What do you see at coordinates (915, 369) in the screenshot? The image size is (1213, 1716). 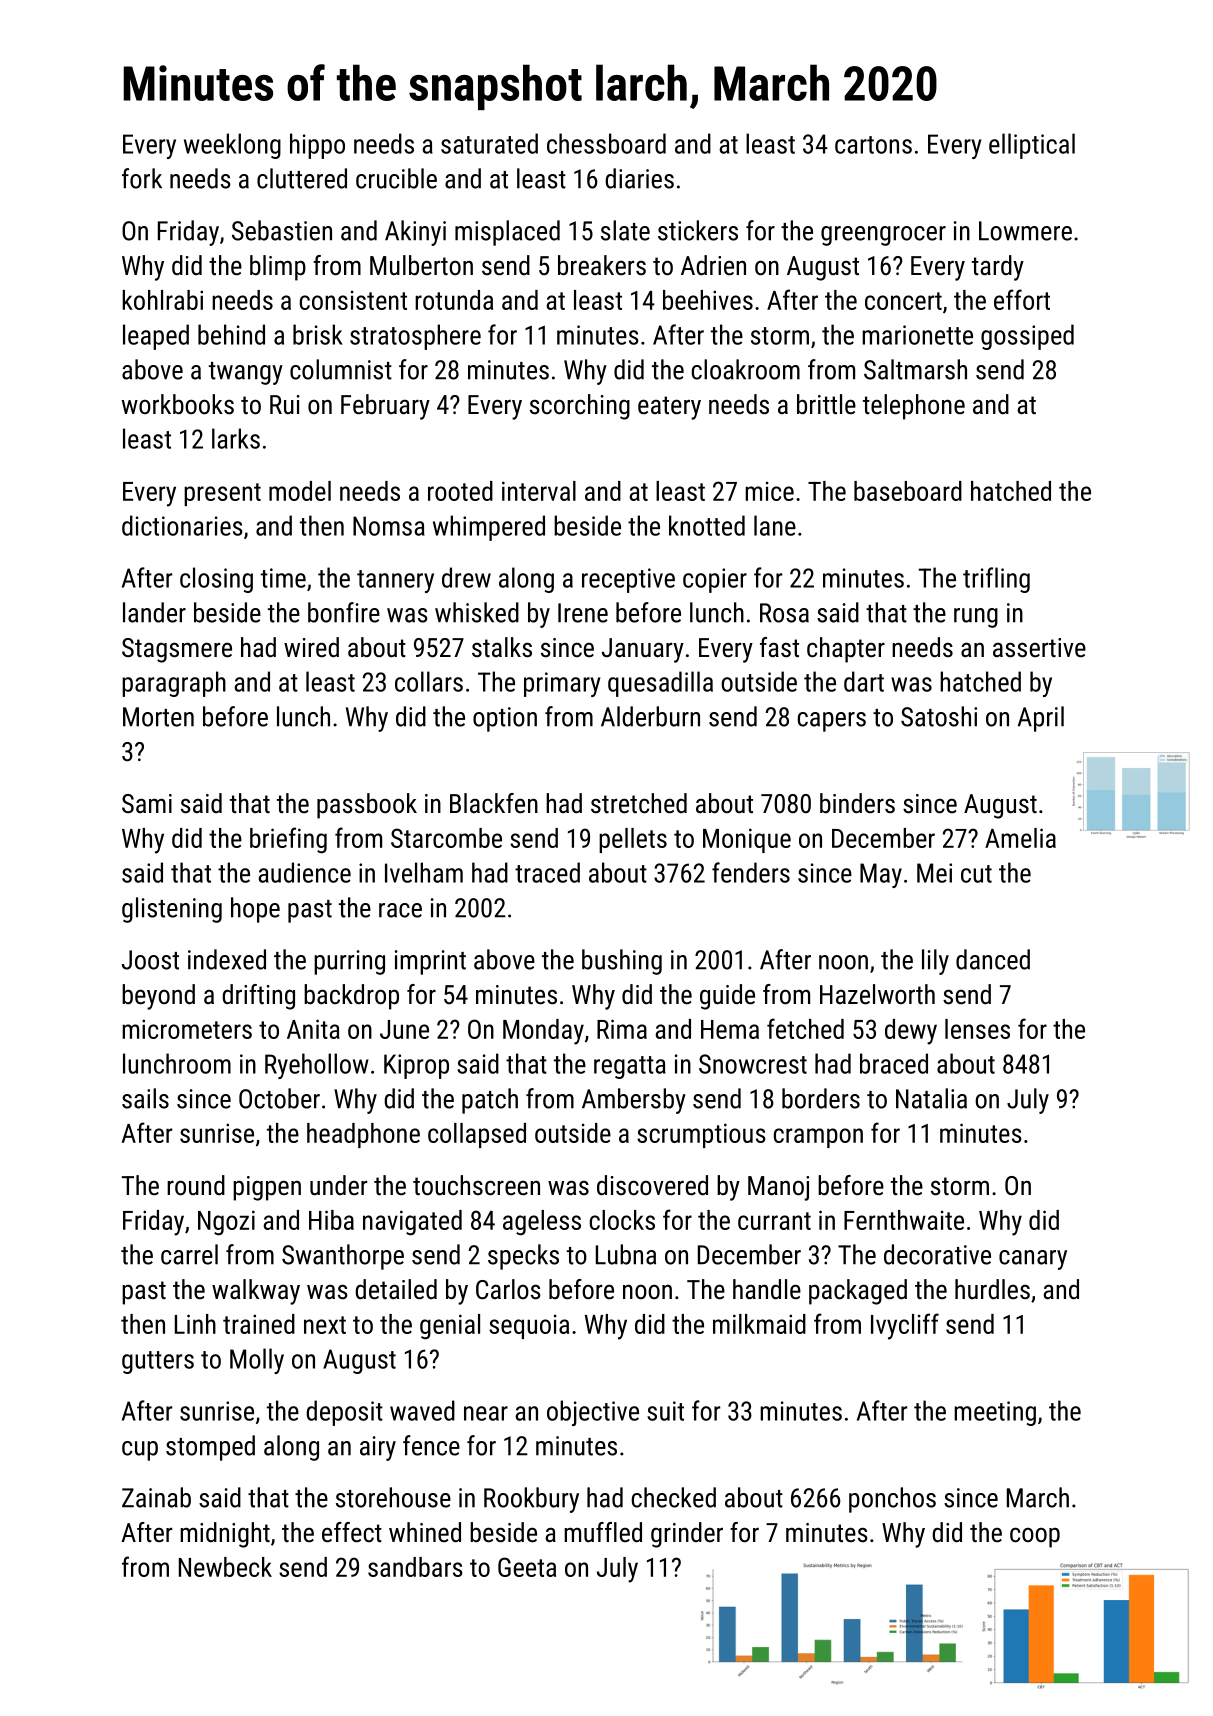 I see `Saltmarsh` at bounding box center [915, 369].
